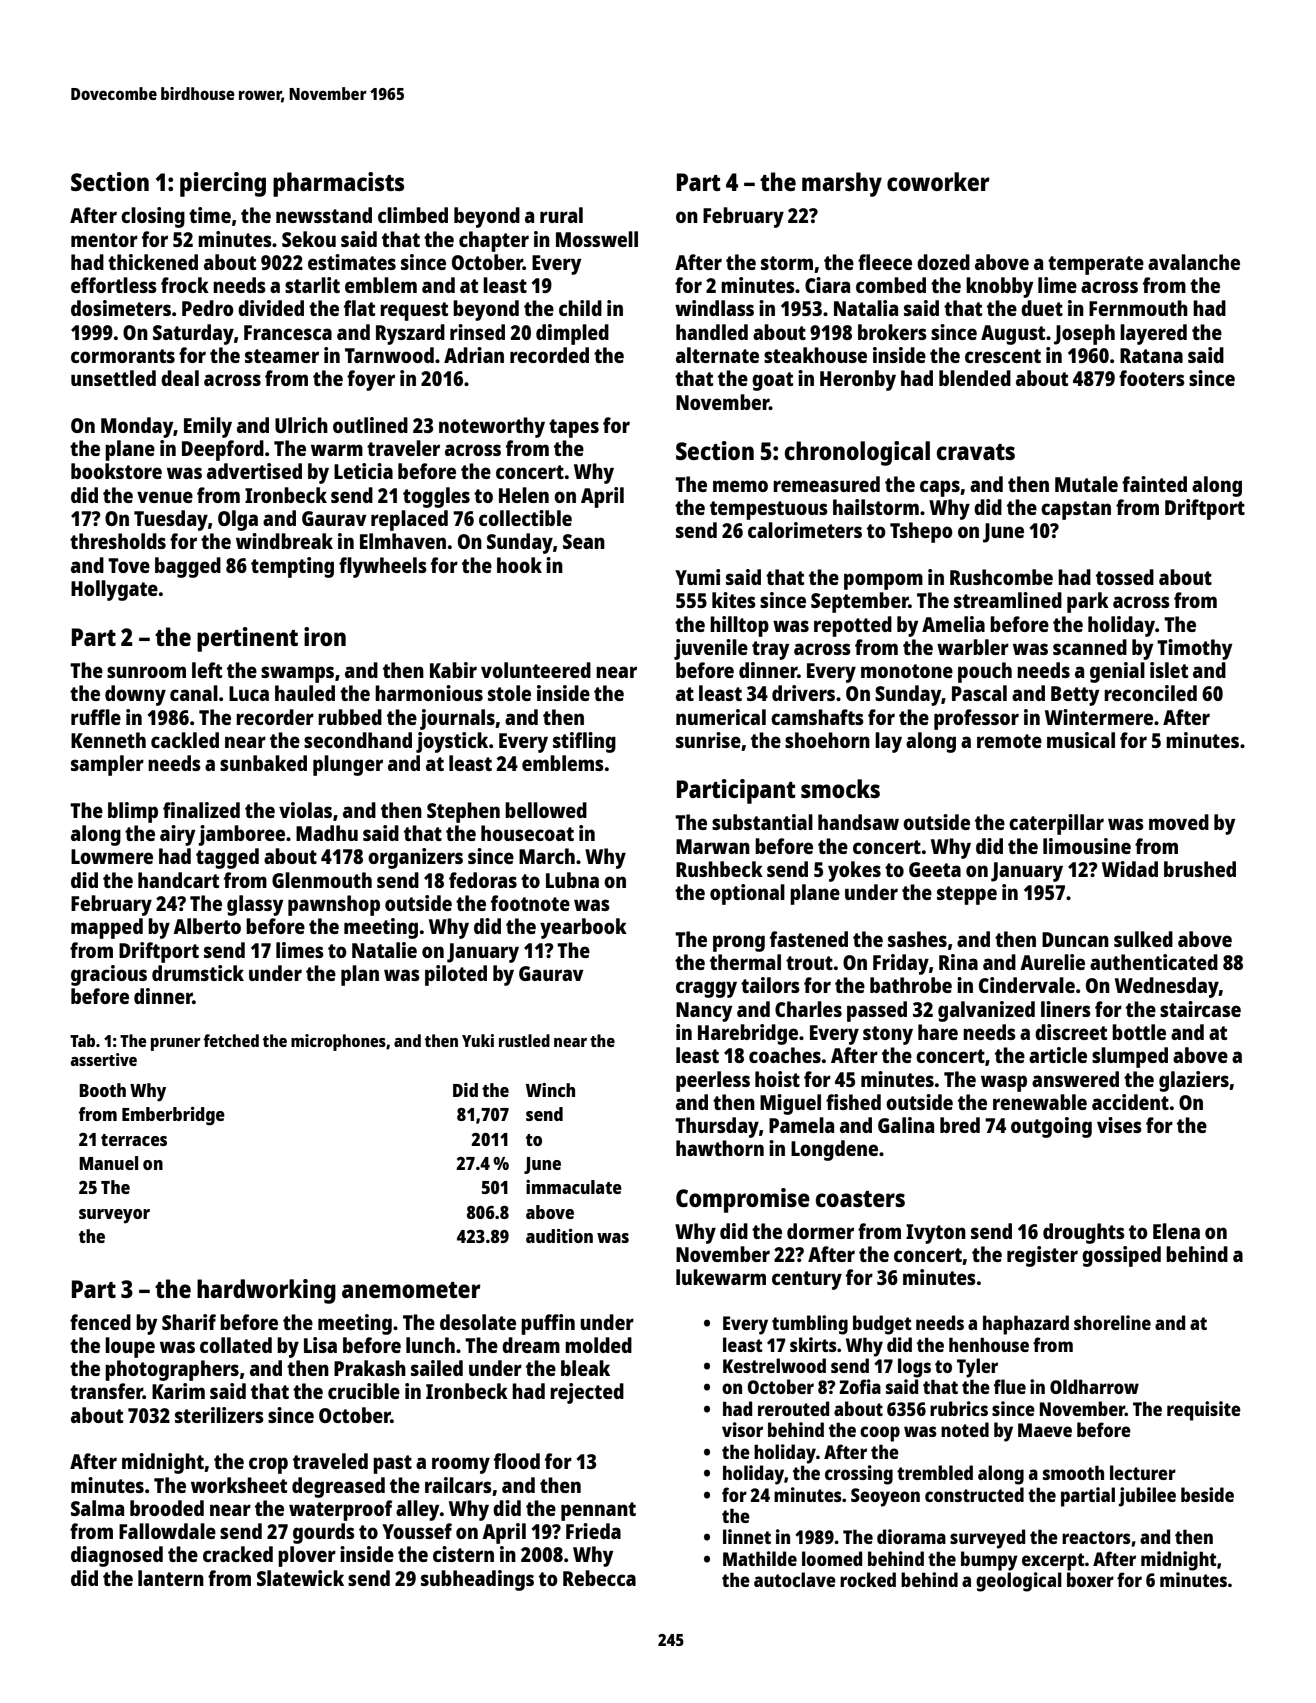 This screenshot has height=1703, width=1316. Describe the element at coordinates (935, 869) in the screenshot. I see `Geeta` at that location.
